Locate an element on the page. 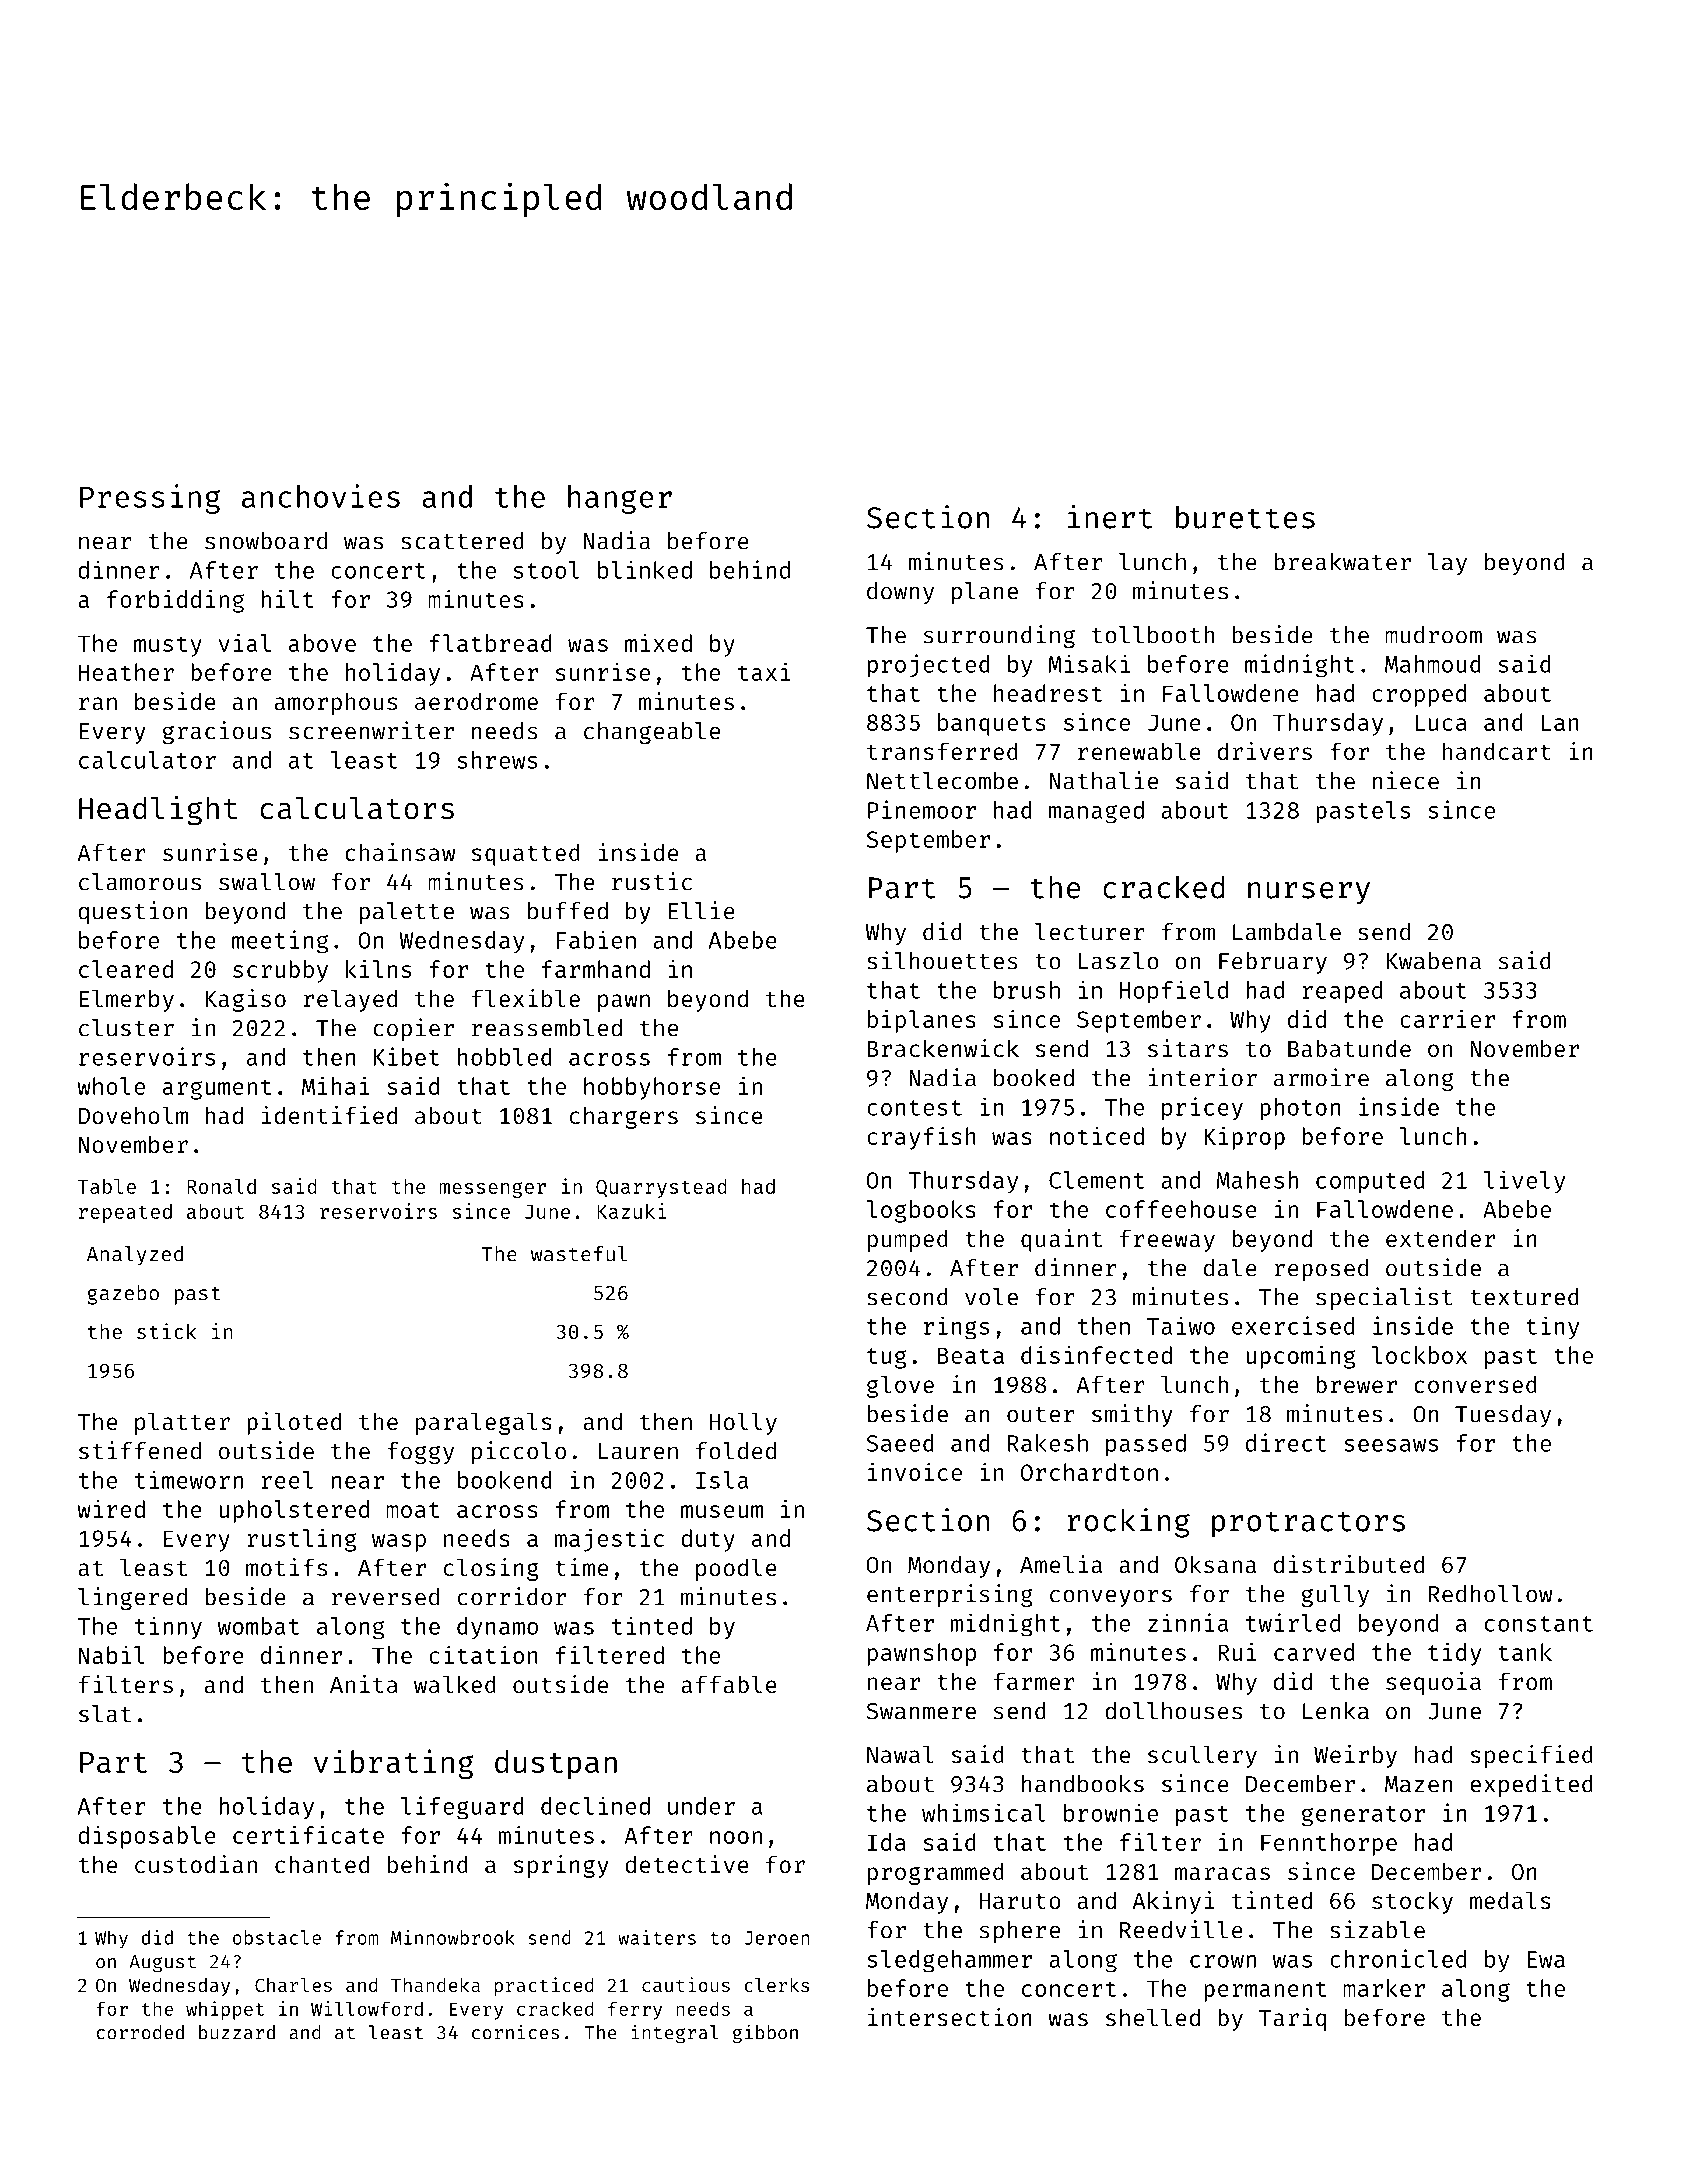 The height and width of the document is (2178, 1683). hobbyhorse is located at coordinates (652, 1088).
